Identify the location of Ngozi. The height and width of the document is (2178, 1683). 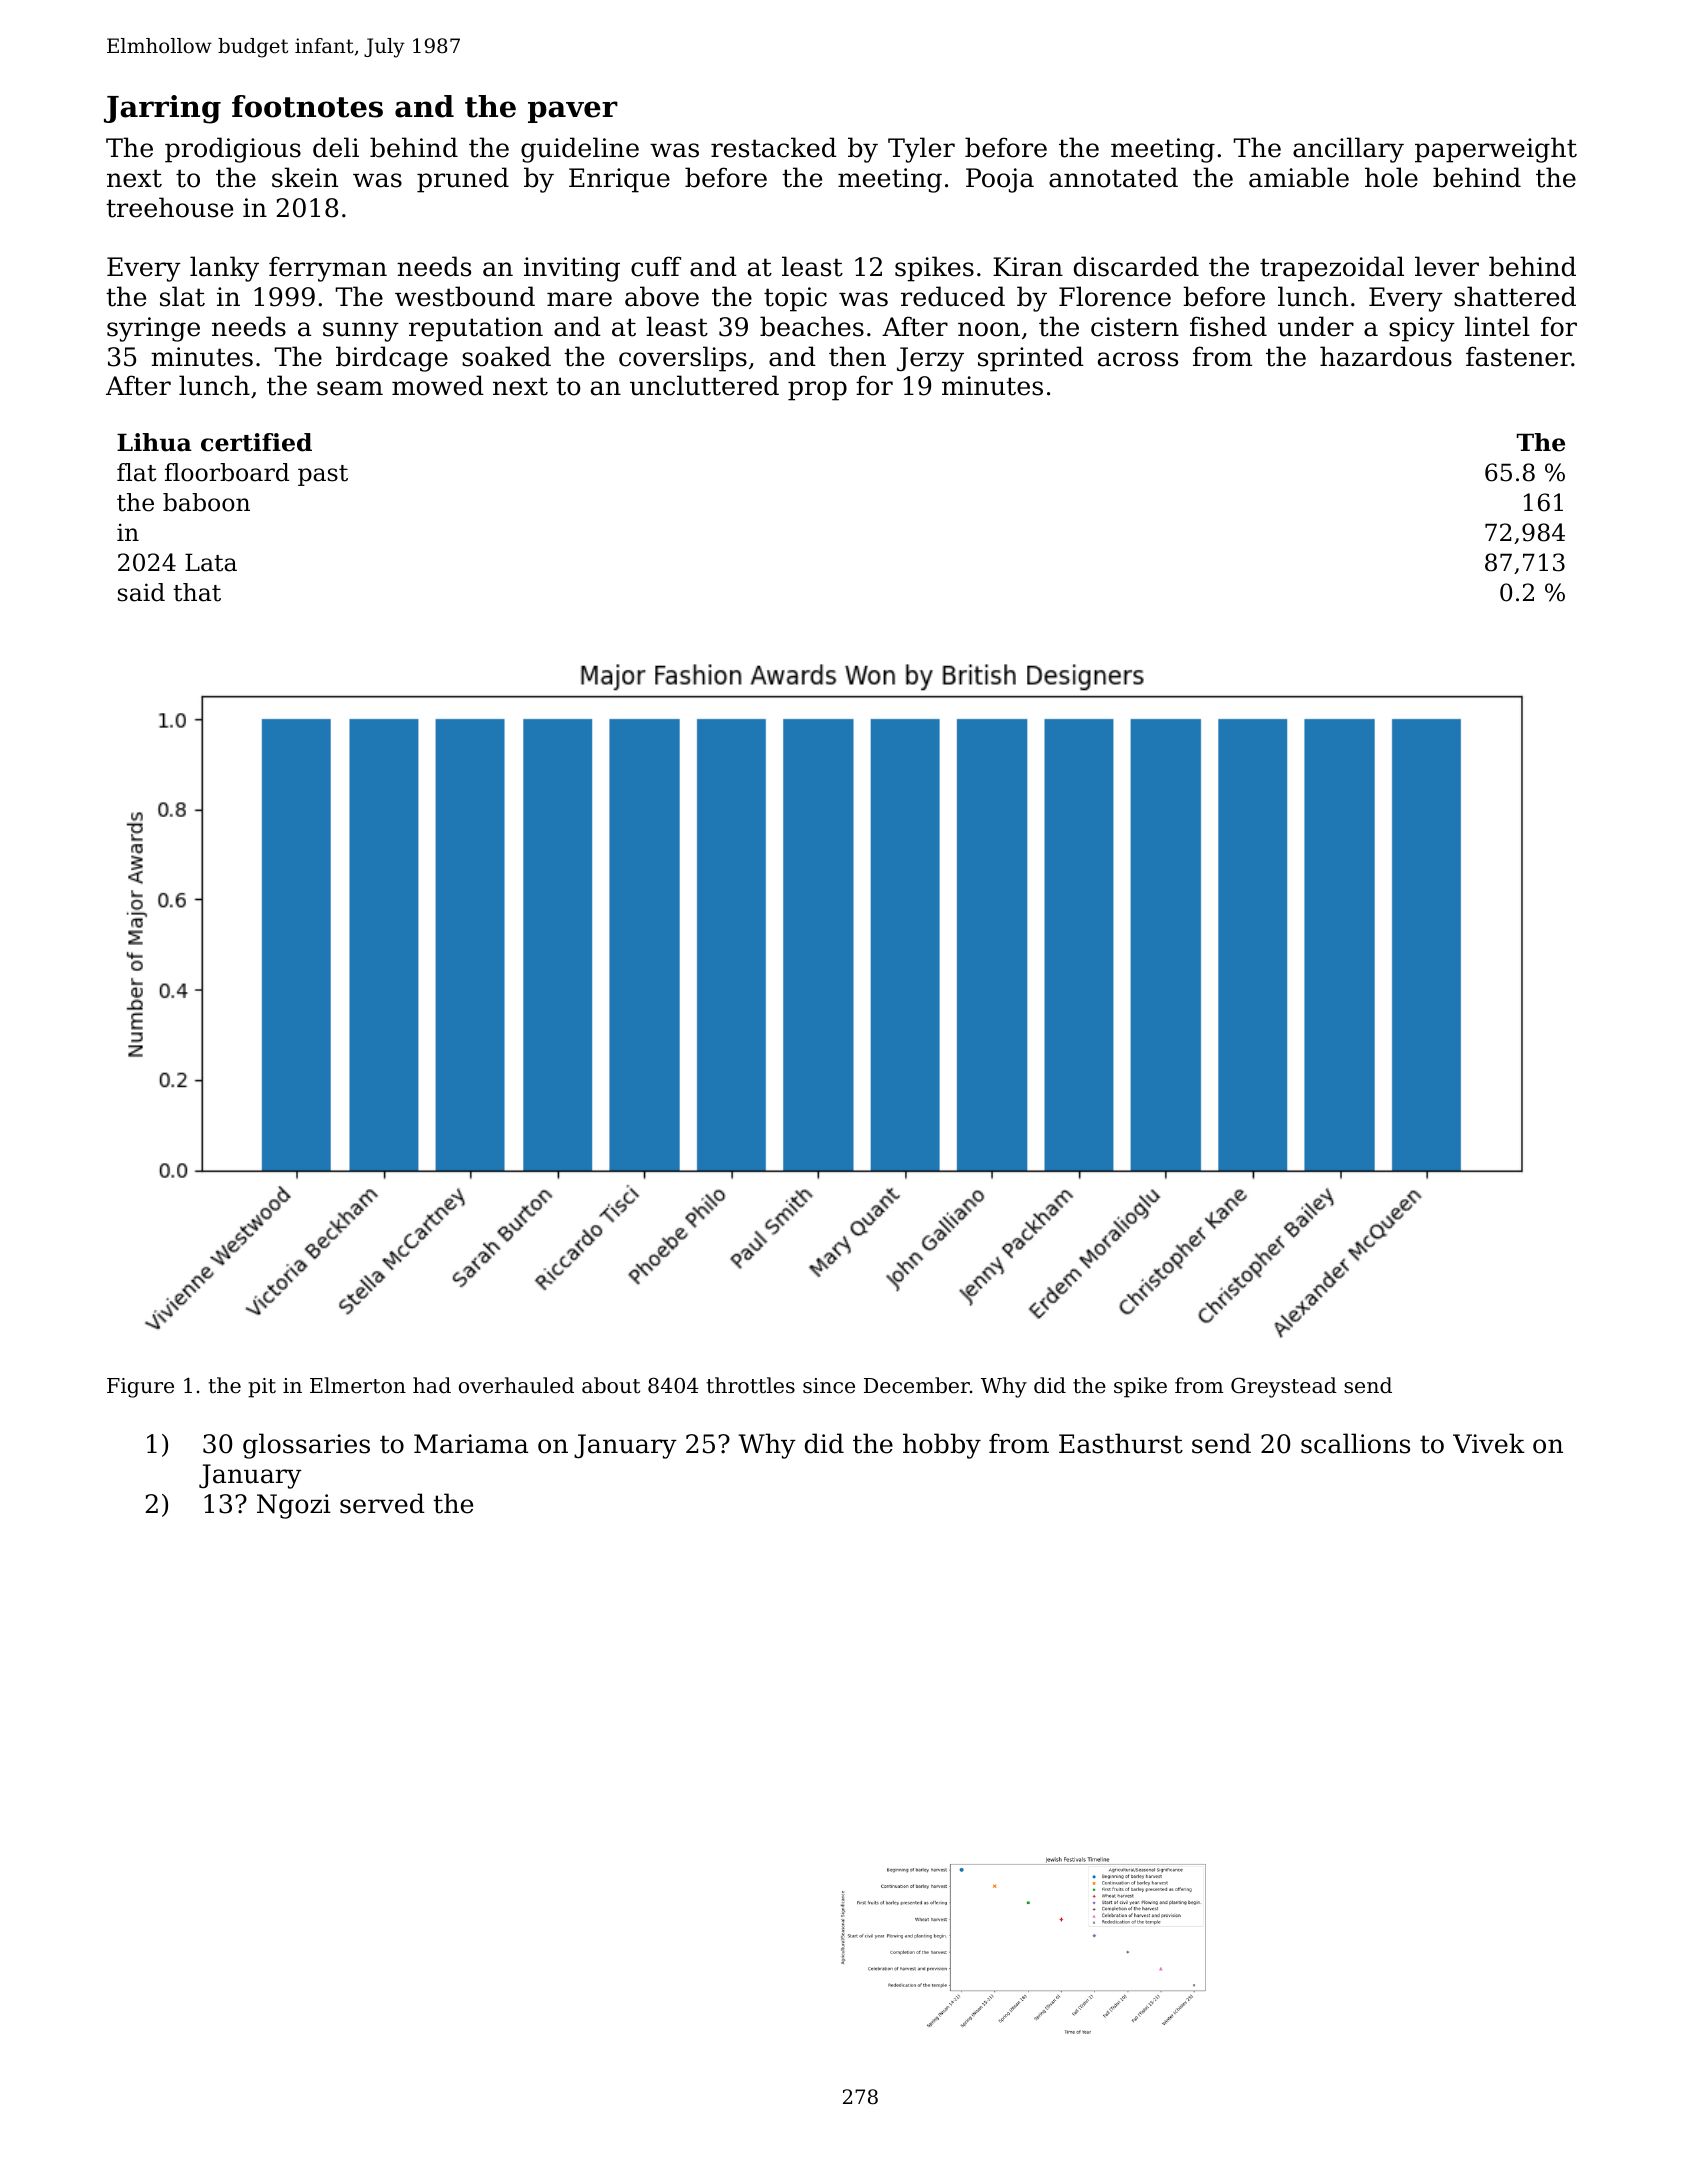
(294, 1506).
